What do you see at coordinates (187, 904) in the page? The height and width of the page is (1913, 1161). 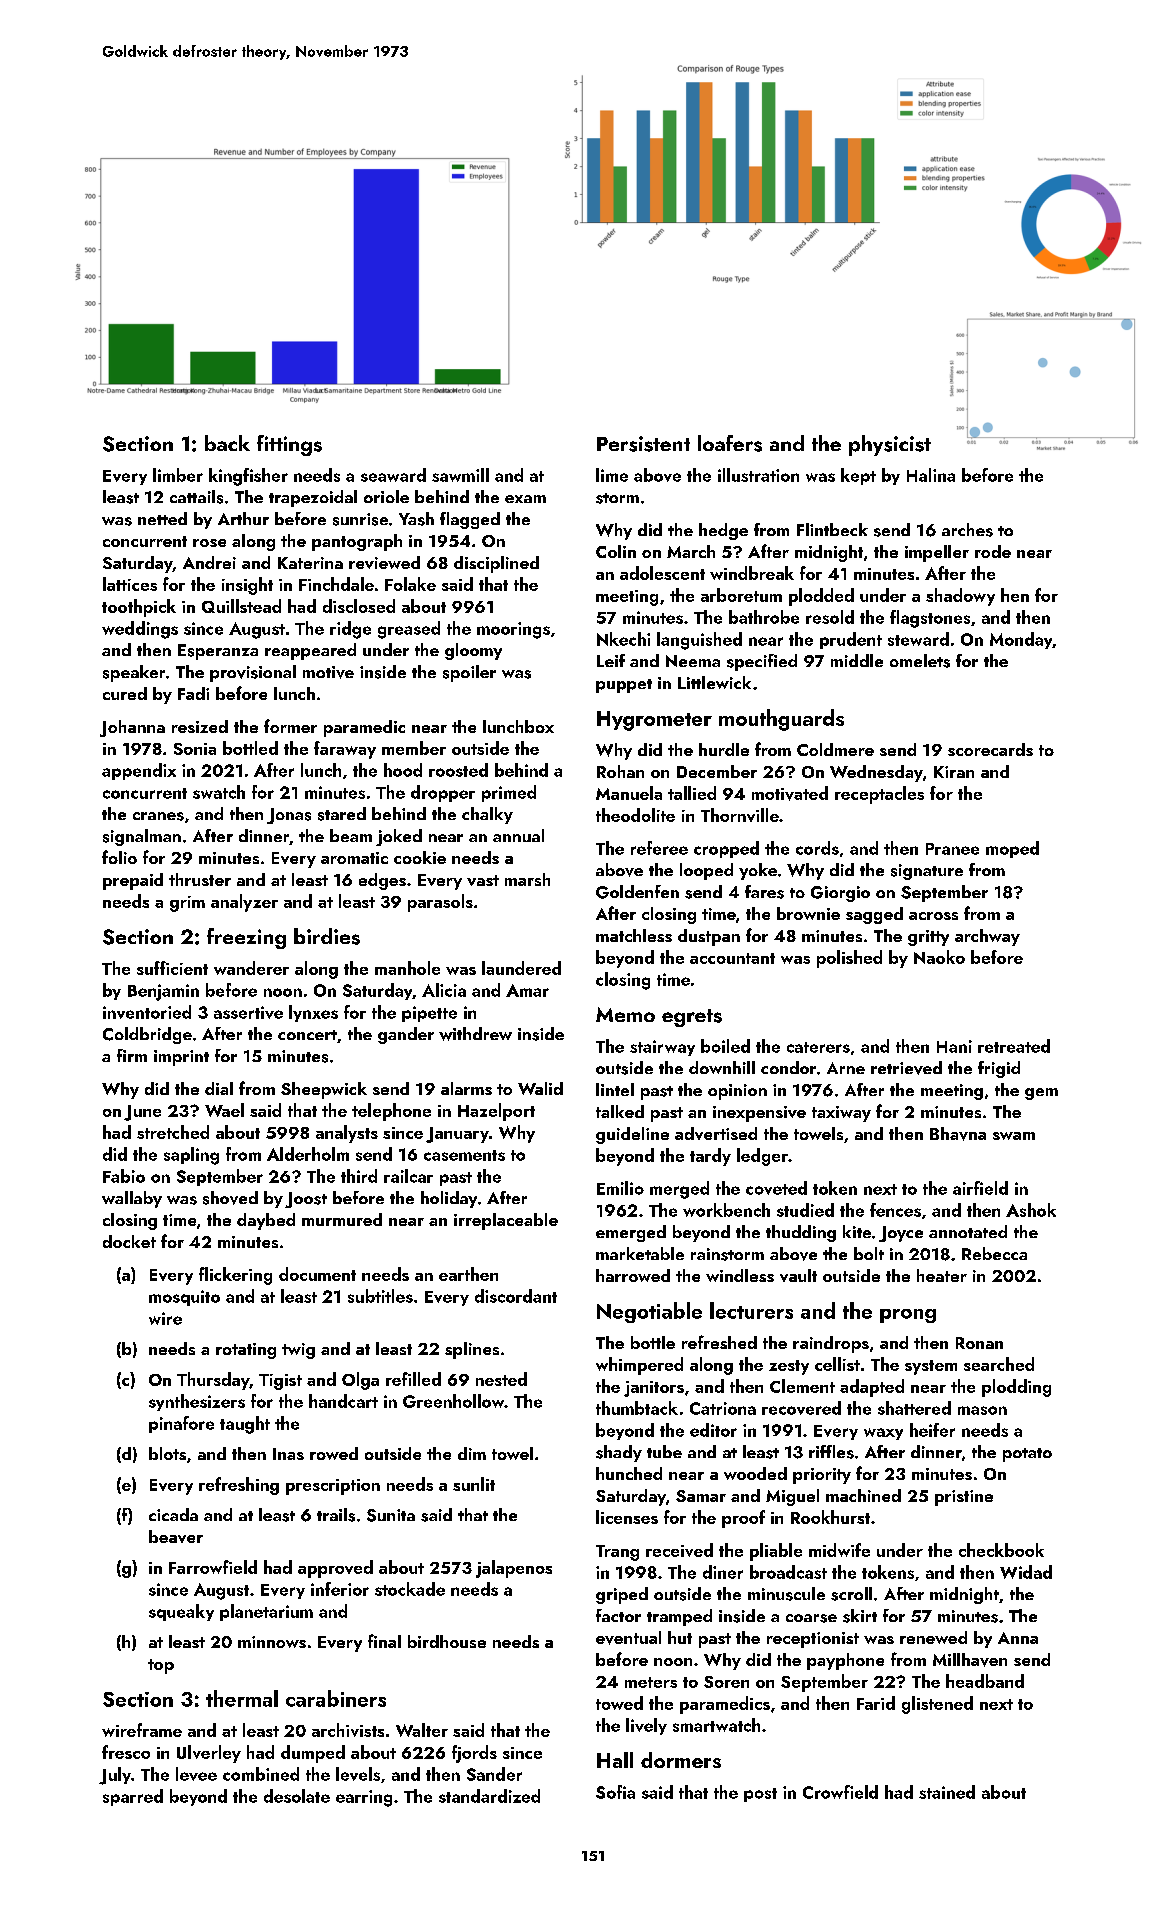 I see `grim` at bounding box center [187, 904].
